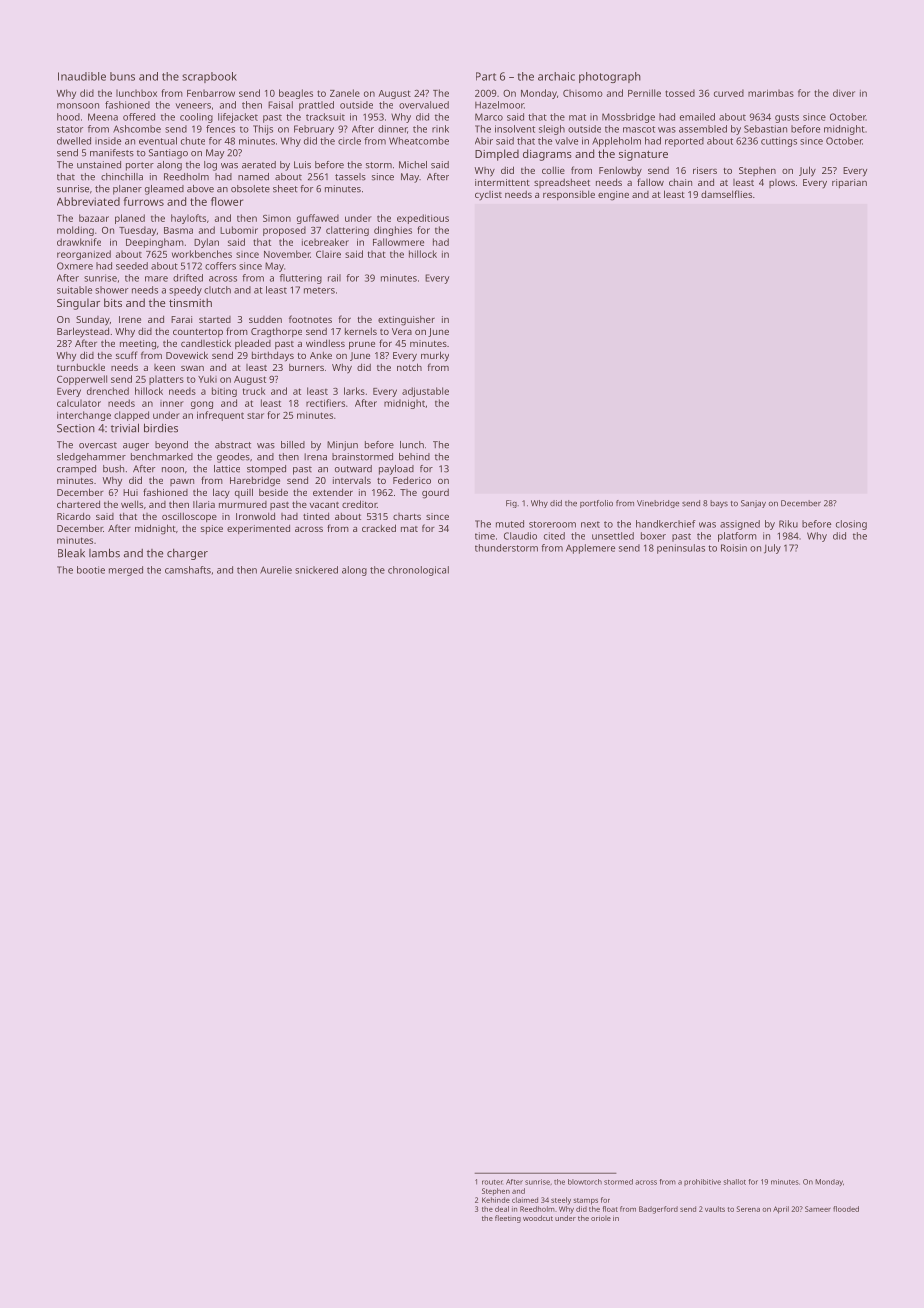 This screenshot has width=924, height=1308. I want to click on snickered, so click(316, 570).
